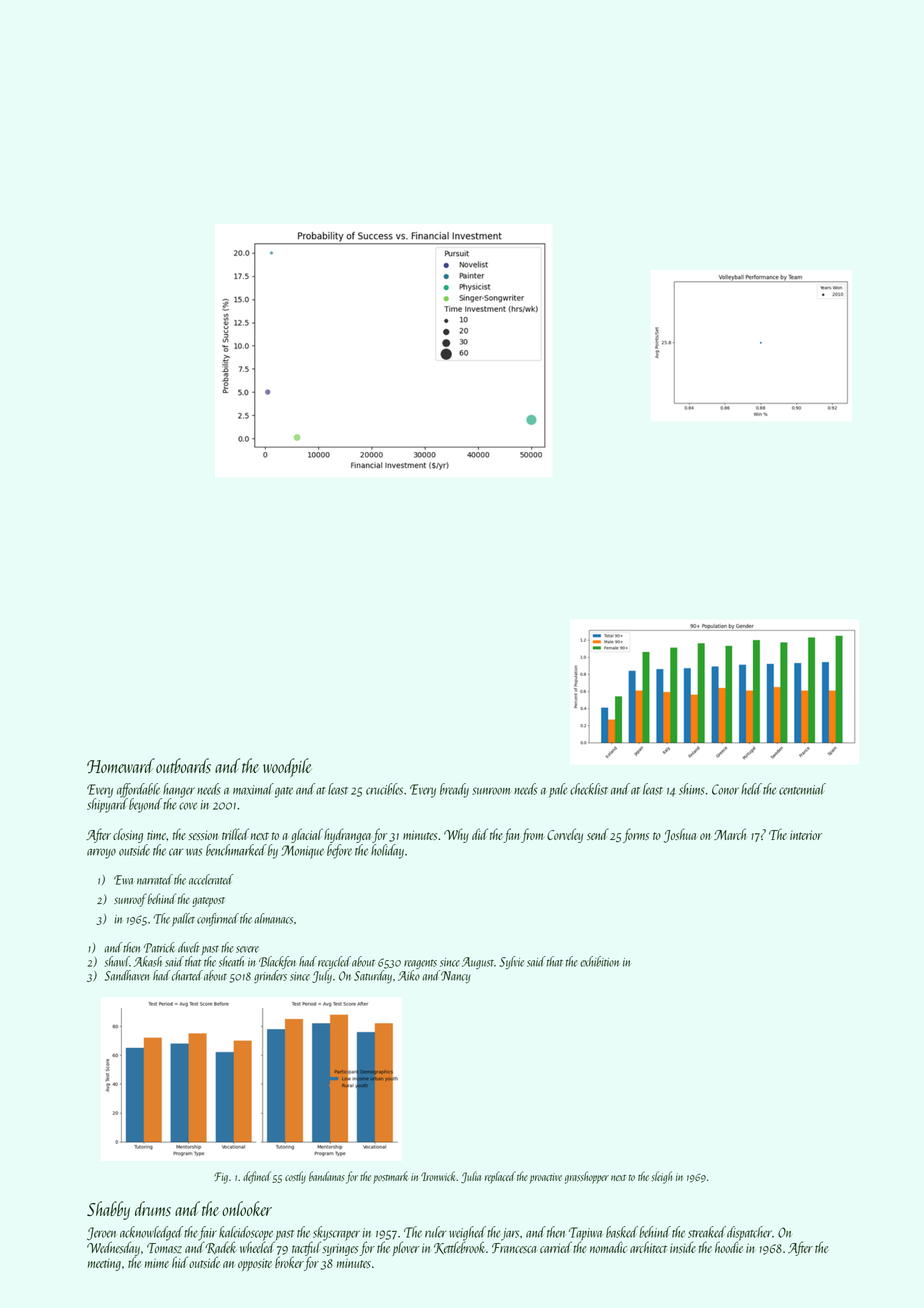 Image resolution: width=924 pixels, height=1308 pixels. What do you see at coordinates (270, 976) in the screenshot?
I see `grinders` at bounding box center [270, 976].
